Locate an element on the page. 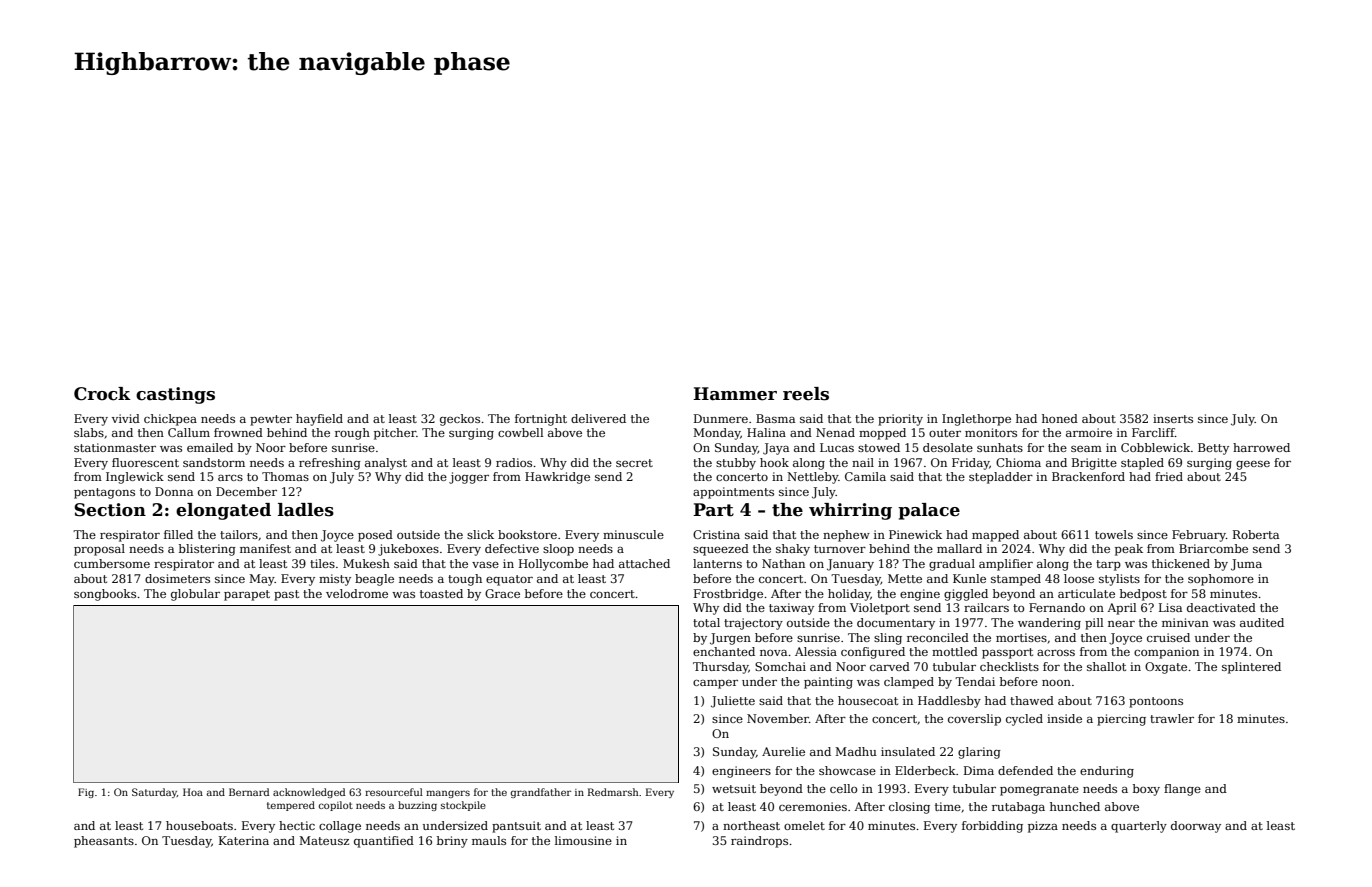  velodrome is located at coordinates (357, 593).
